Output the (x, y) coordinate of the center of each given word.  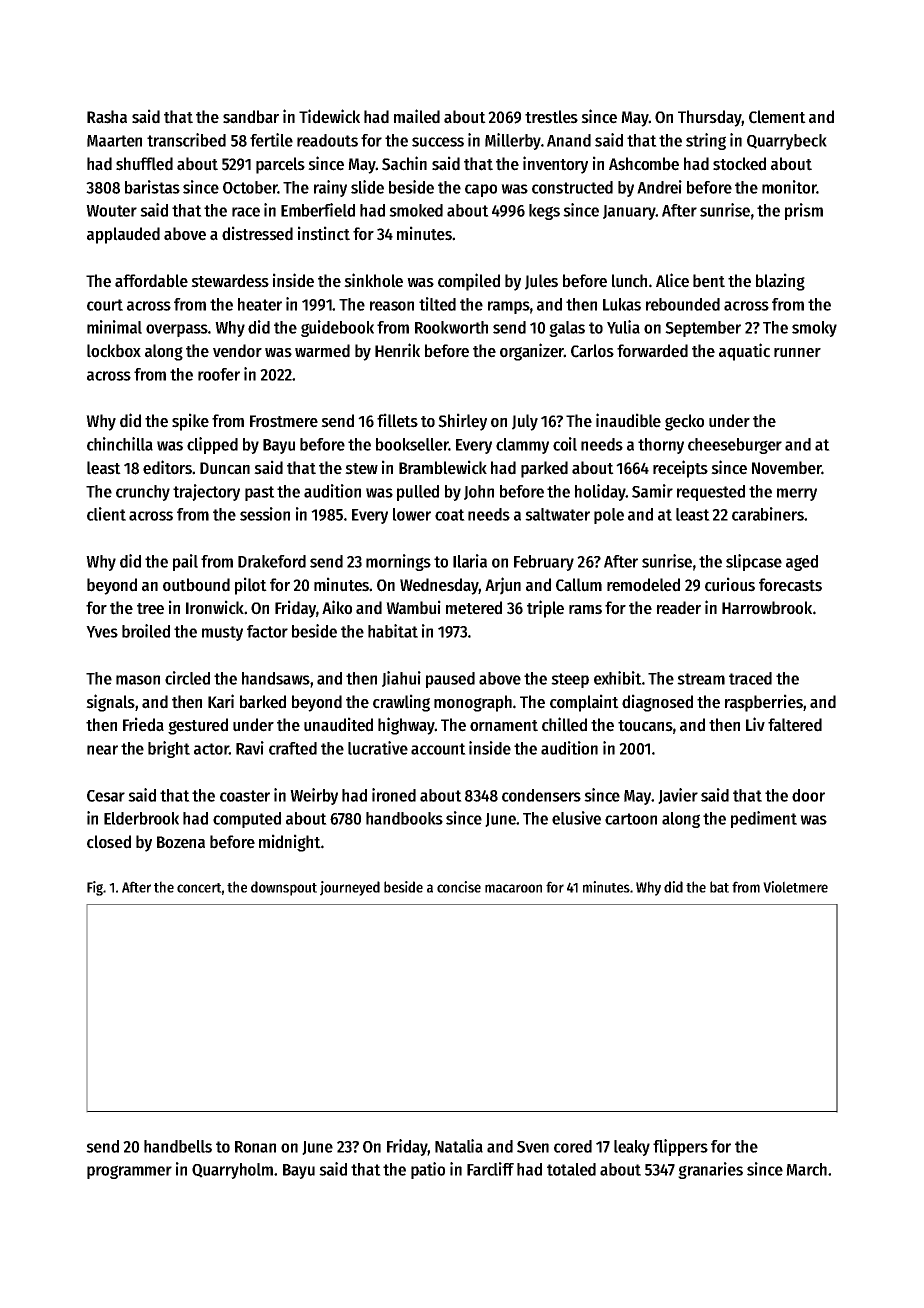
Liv (755, 724)
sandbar (251, 117)
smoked (416, 210)
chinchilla (120, 444)
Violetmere (795, 887)
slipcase (754, 562)
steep (570, 680)
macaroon (513, 888)
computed (247, 820)
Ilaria (470, 561)
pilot (251, 586)
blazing (780, 282)
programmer (129, 1172)
